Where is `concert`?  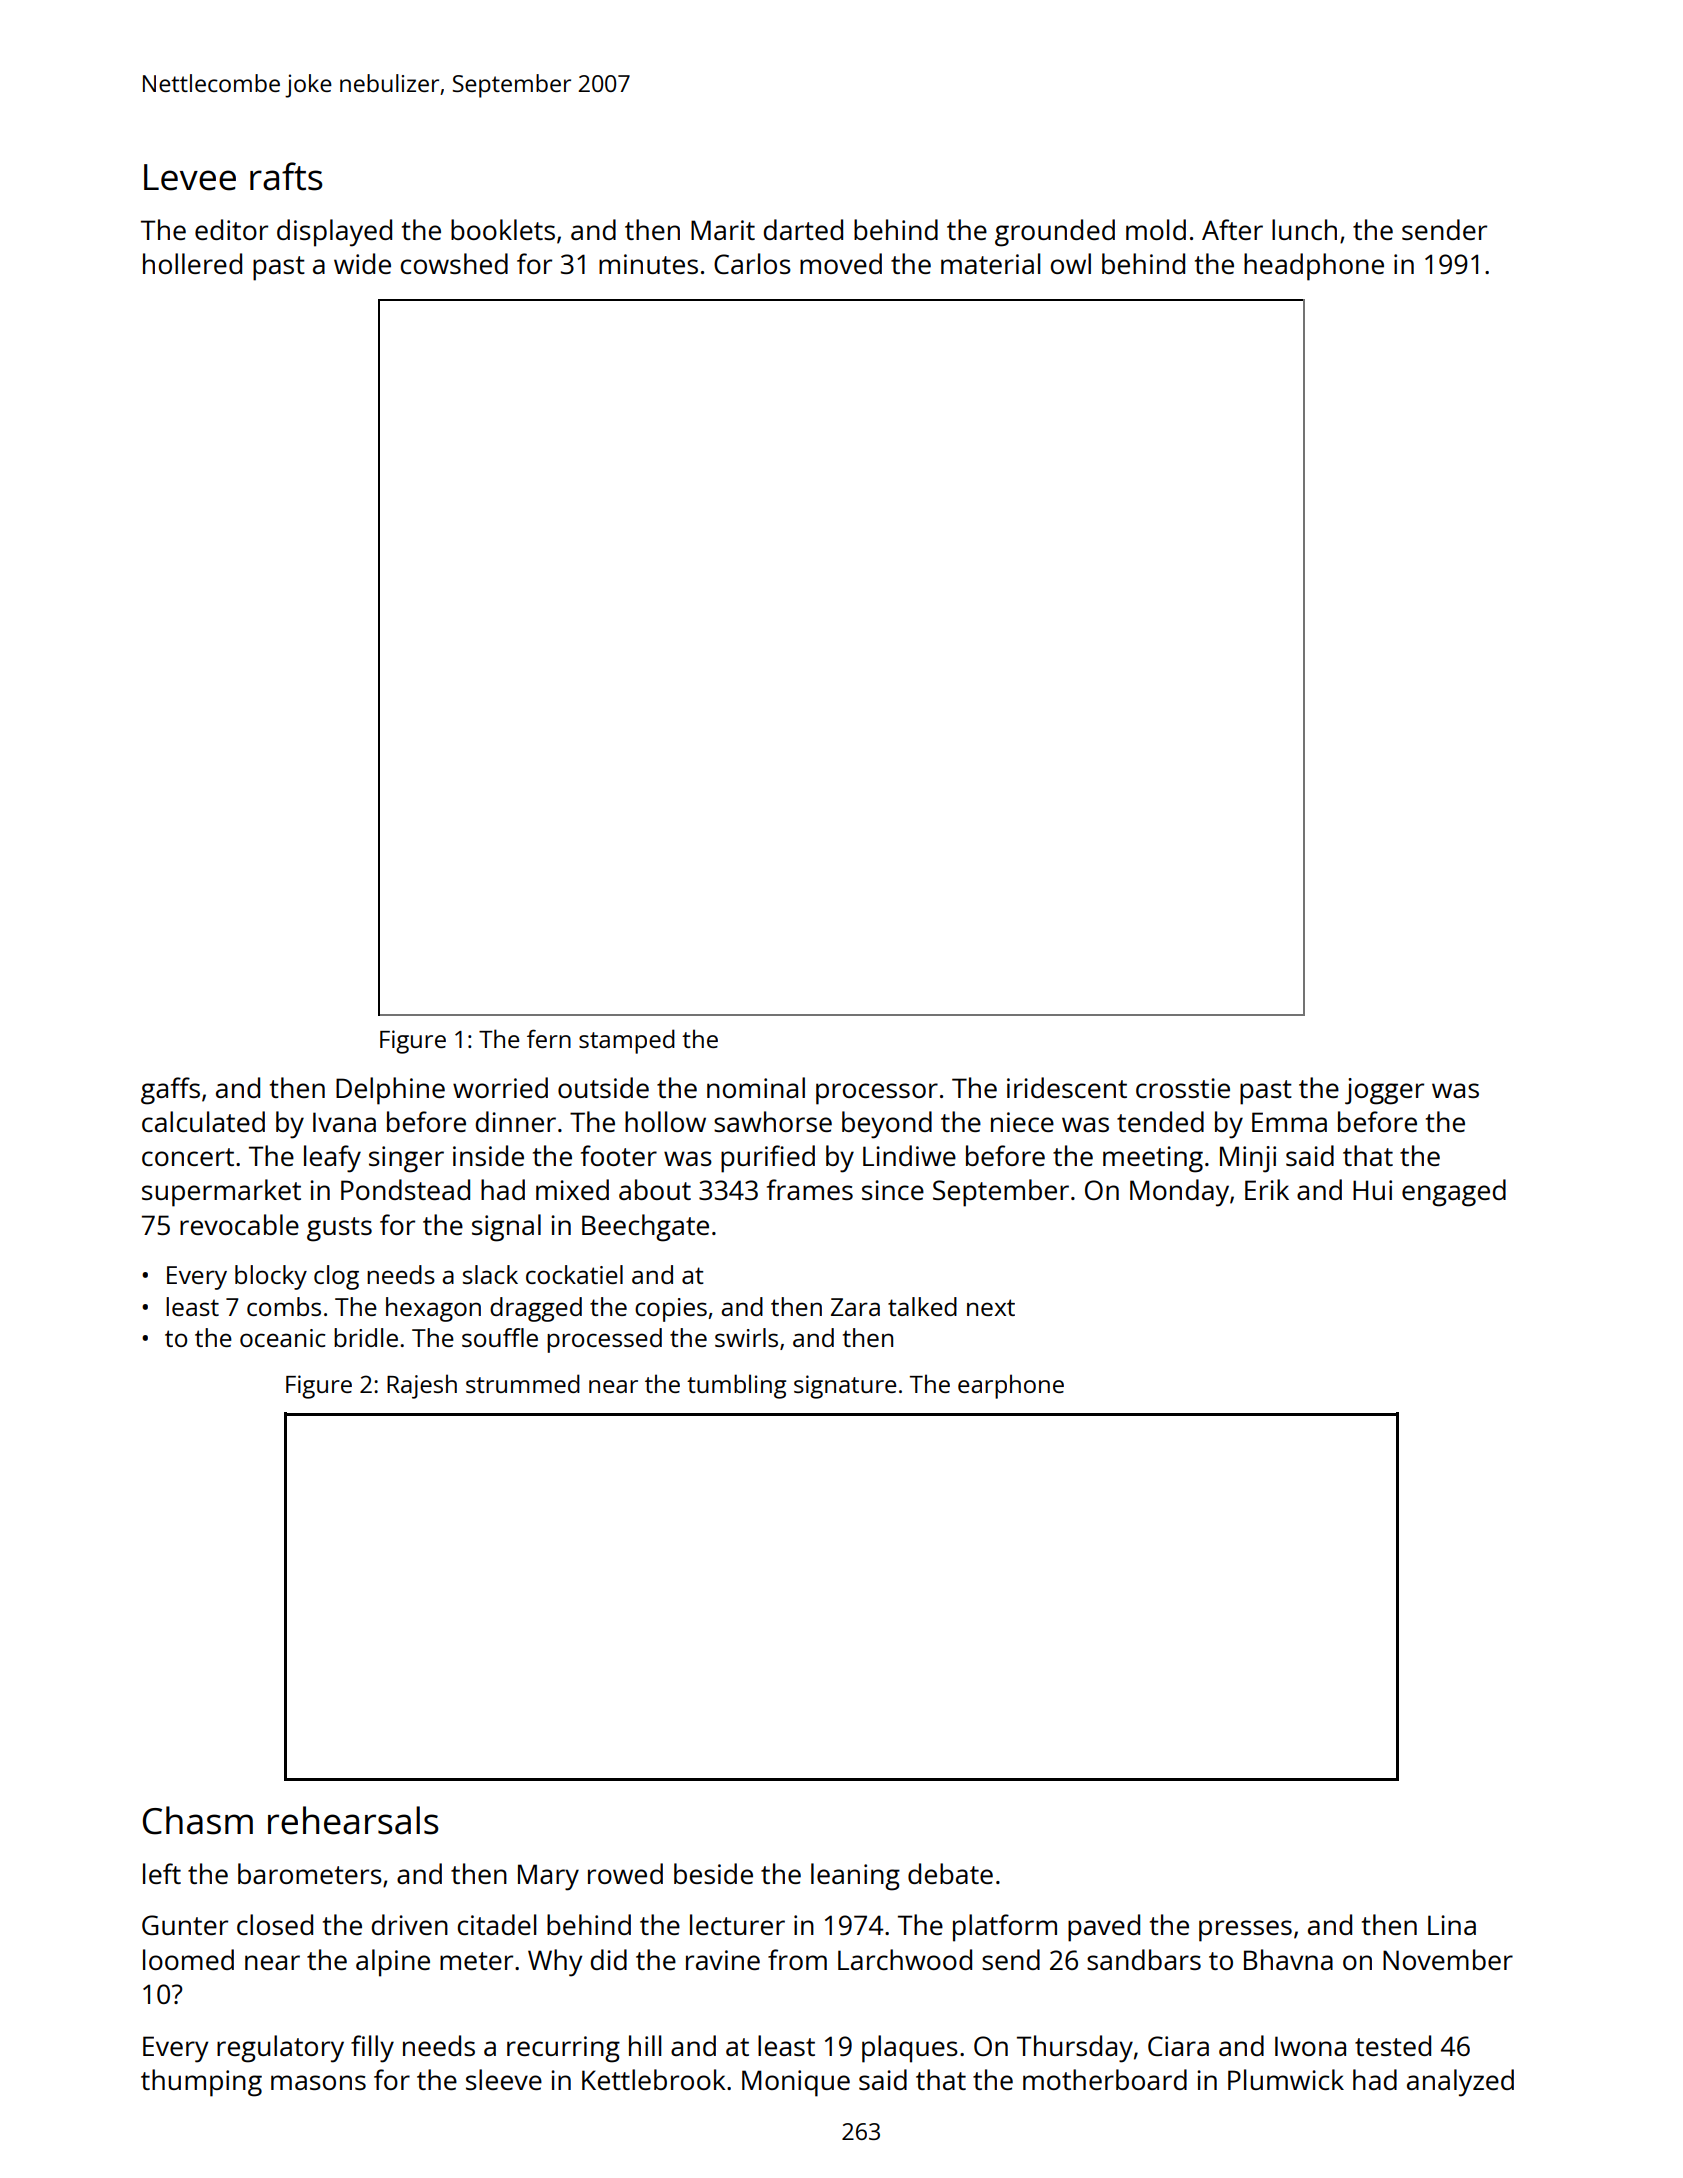
concert is located at coordinates (188, 1157).
